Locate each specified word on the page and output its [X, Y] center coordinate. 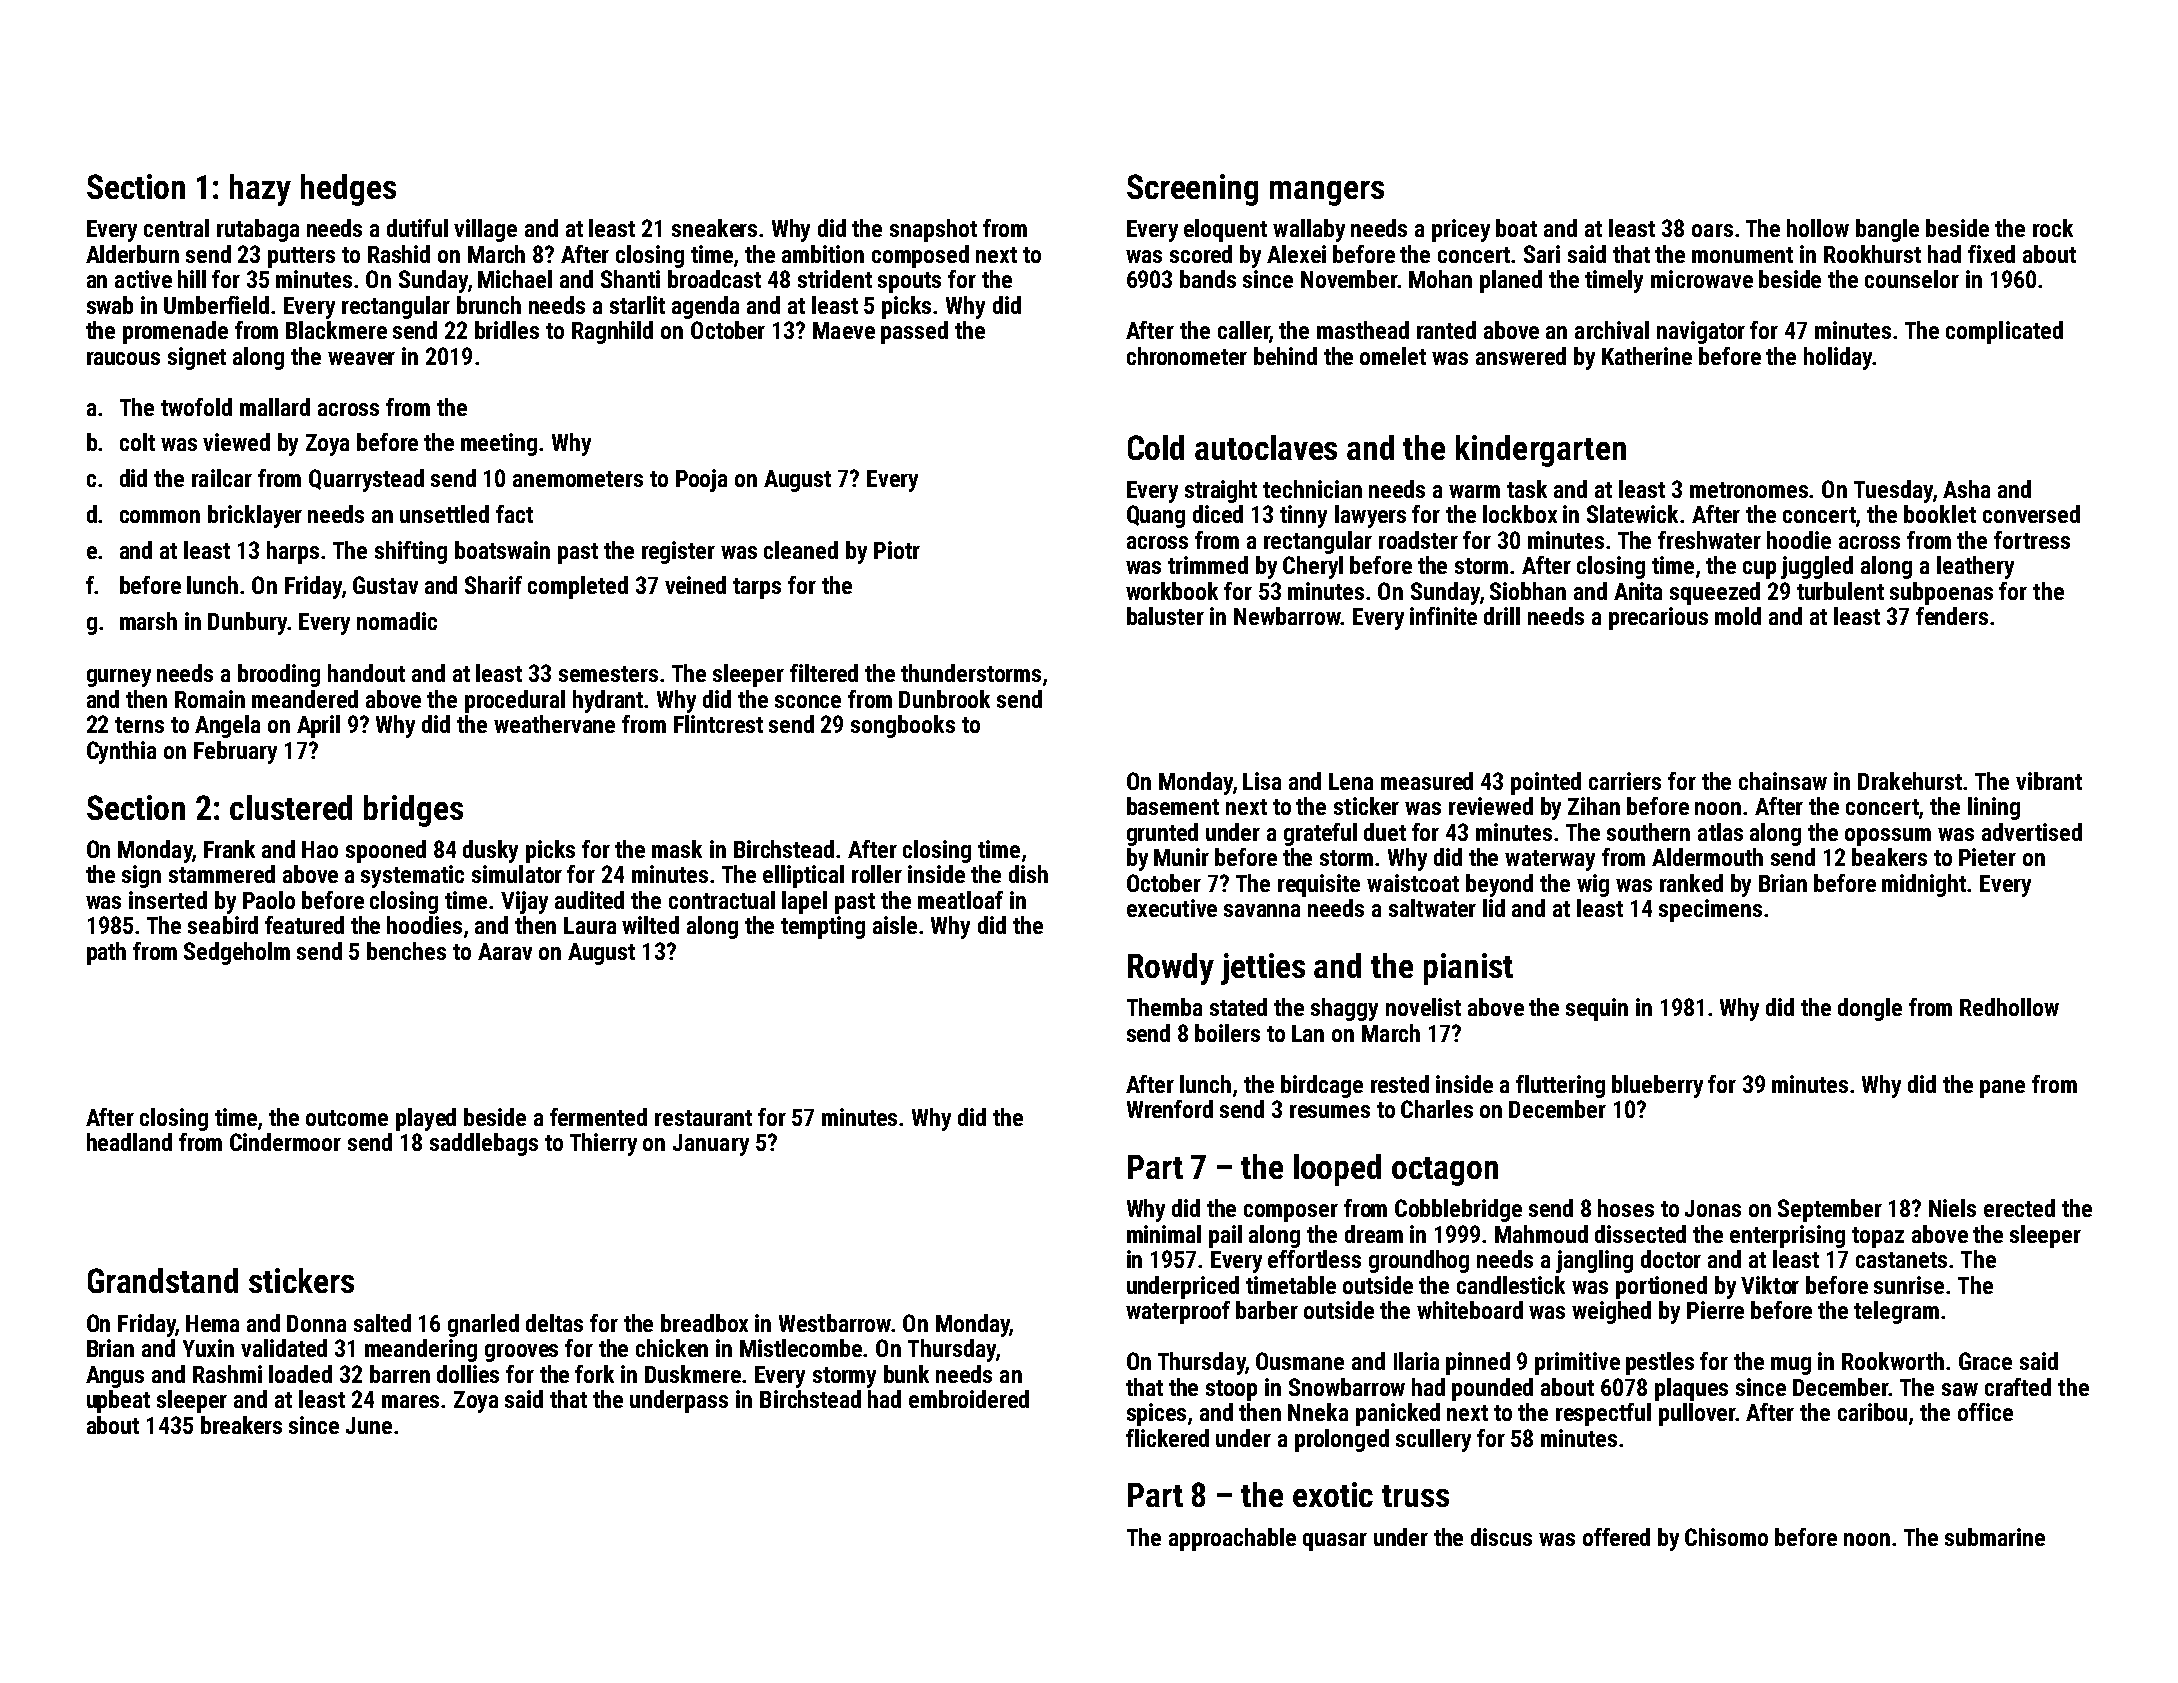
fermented [598, 1117]
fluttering [1560, 1086]
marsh [148, 621]
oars [1712, 230]
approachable [1232, 1539]
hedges [348, 190]
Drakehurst [1910, 781]
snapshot [933, 230]
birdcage [1322, 1086]
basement [1173, 806]
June [369, 1425]
